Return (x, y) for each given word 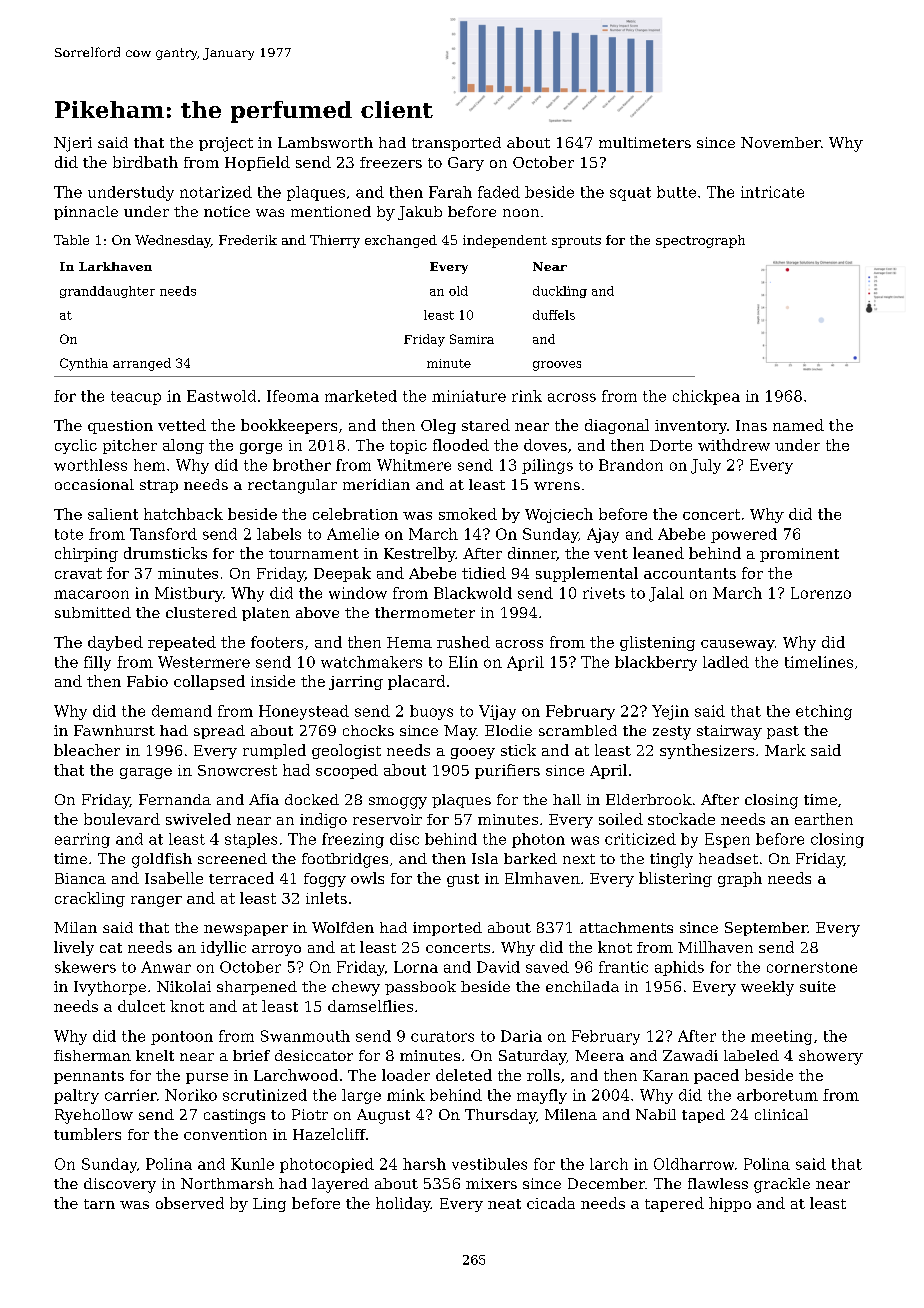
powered (744, 535)
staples (251, 840)
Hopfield (257, 163)
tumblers (87, 1134)
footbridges (345, 860)
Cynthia (84, 364)
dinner (532, 554)
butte (676, 192)
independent (505, 241)
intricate (772, 192)
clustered (201, 612)
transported (456, 144)
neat (504, 1204)
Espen (727, 840)
